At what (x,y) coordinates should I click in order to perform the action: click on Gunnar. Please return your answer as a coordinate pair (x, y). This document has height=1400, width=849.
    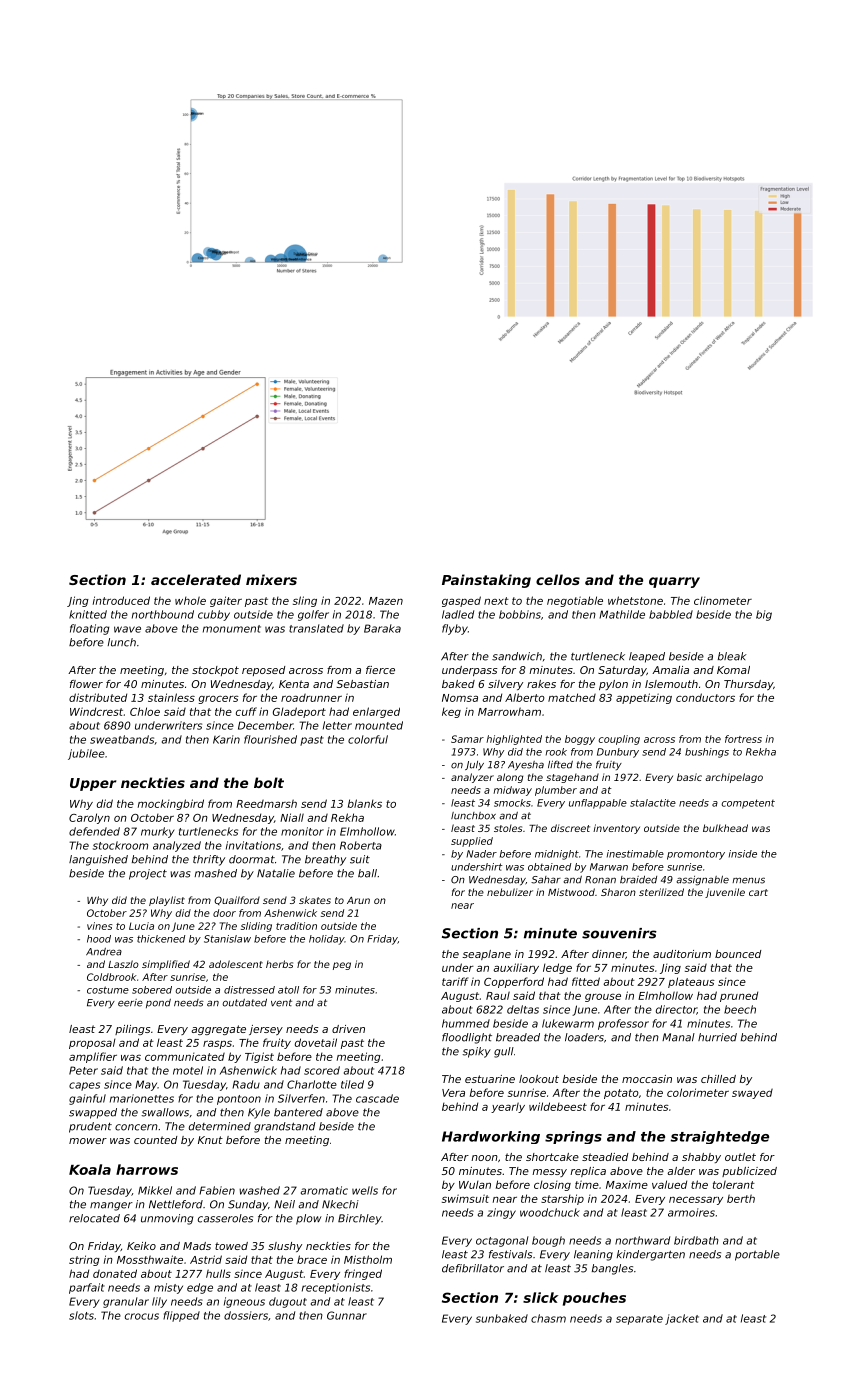
    Looking at the image, I should click on (347, 1315).
